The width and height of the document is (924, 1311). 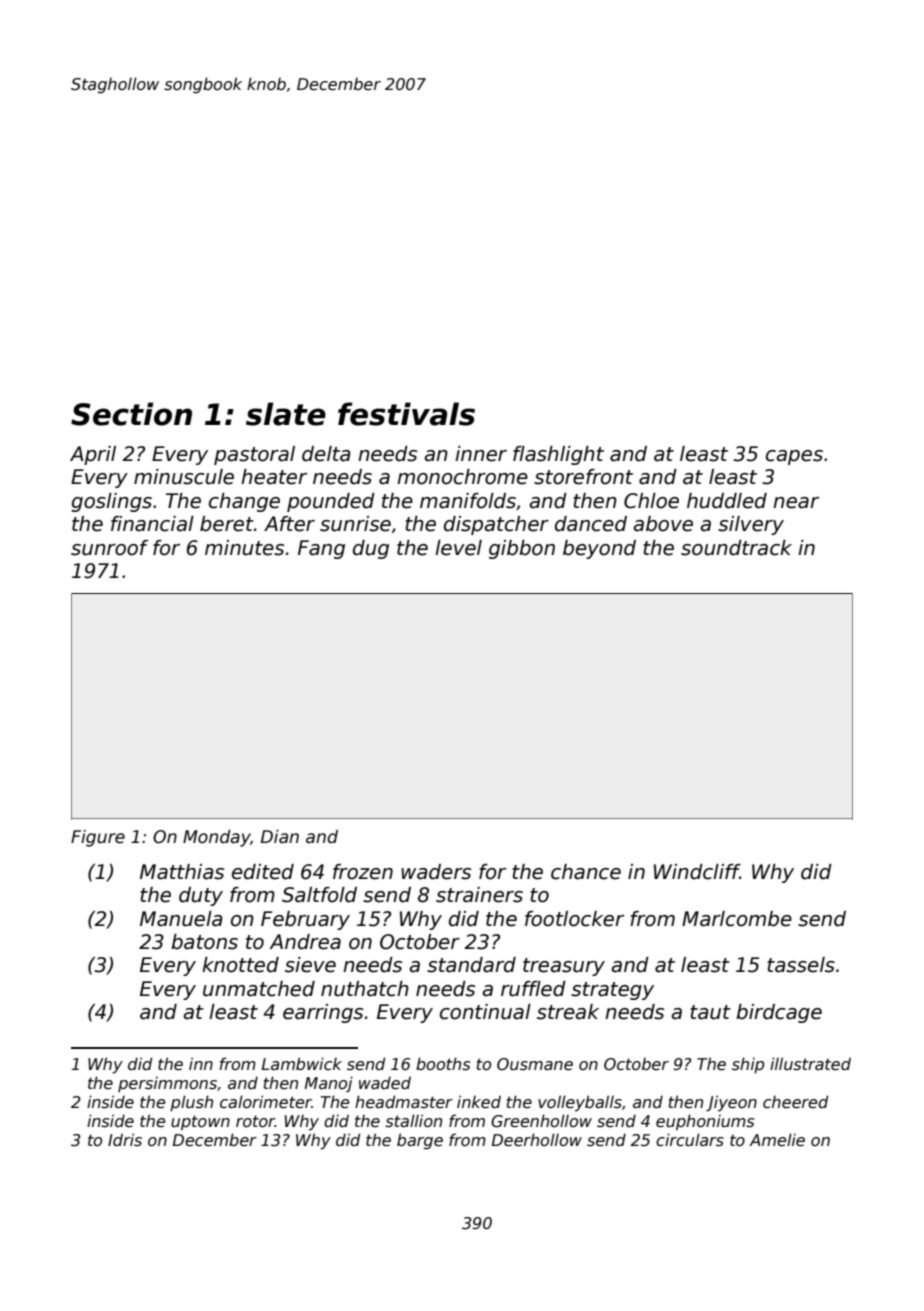 What do you see at coordinates (244, 548) in the document?
I see `minutes` at bounding box center [244, 548].
